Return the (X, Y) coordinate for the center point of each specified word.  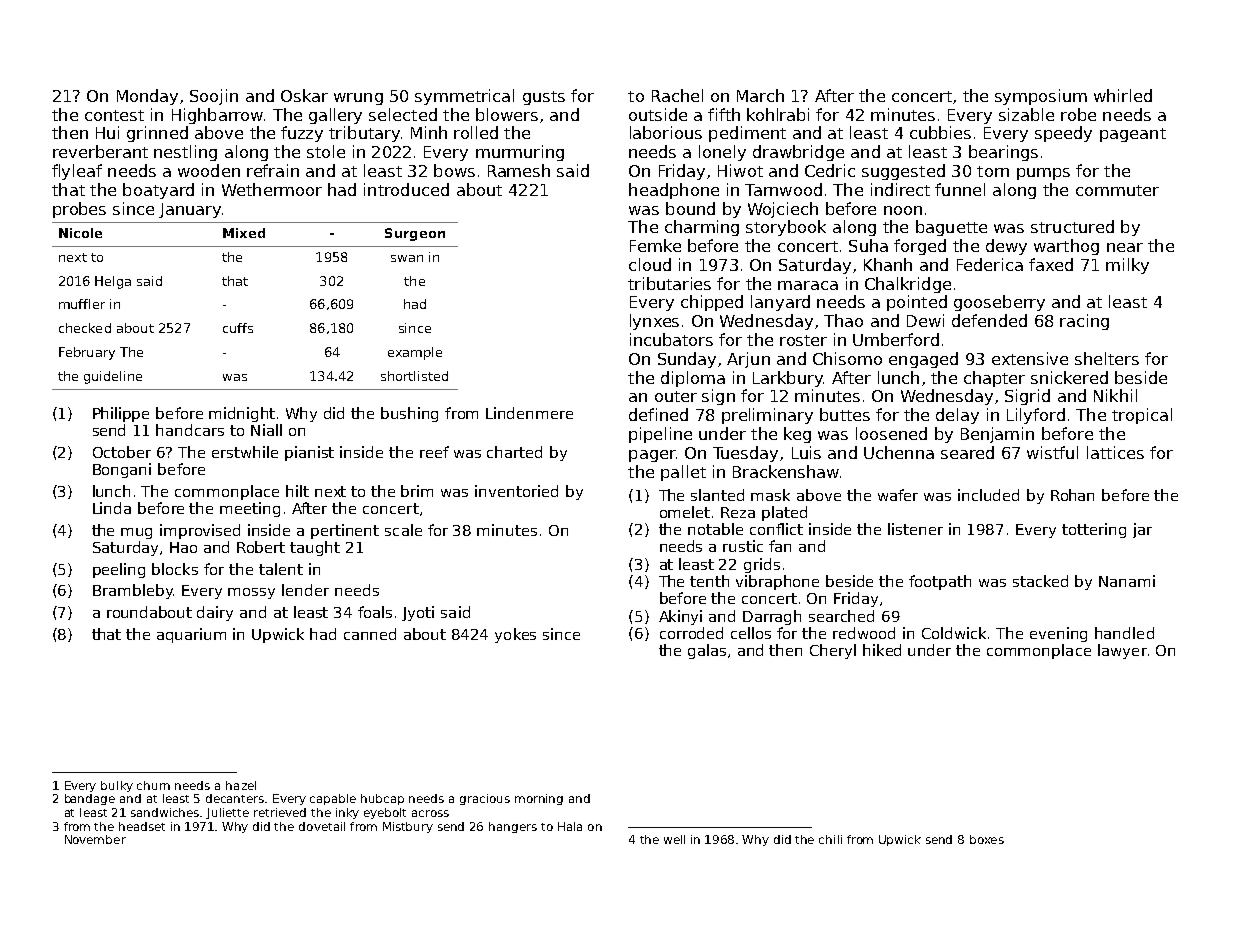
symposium (1041, 97)
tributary (364, 134)
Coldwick (954, 633)
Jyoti (418, 613)
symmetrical (464, 97)
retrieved (280, 812)
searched (841, 616)
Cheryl (833, 651)
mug (136, 533)
